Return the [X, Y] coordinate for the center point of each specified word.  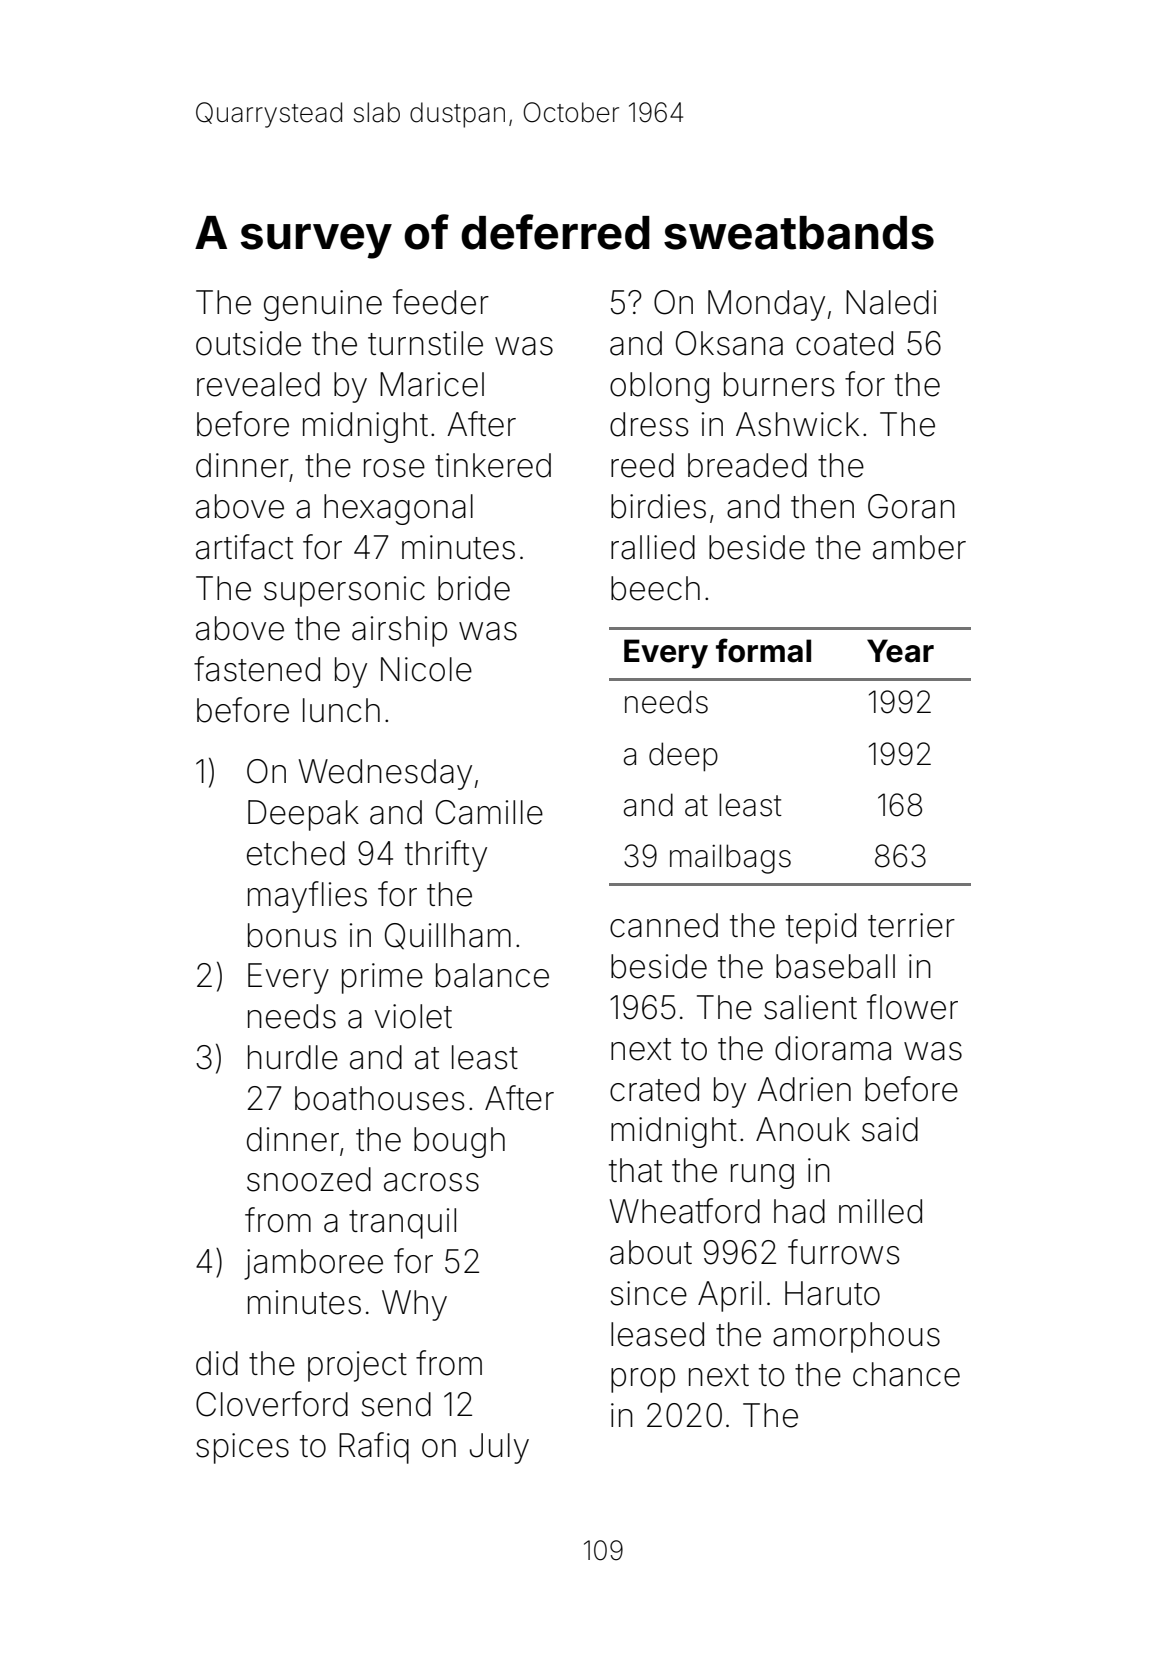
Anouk [803, 1129]
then [822, 506]
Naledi [891, 302]
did [217, 1363]
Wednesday [385, 774]
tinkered [493, 465]
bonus [292, 935]
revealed [258, 384]
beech [655, 588]
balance [492, 975]
